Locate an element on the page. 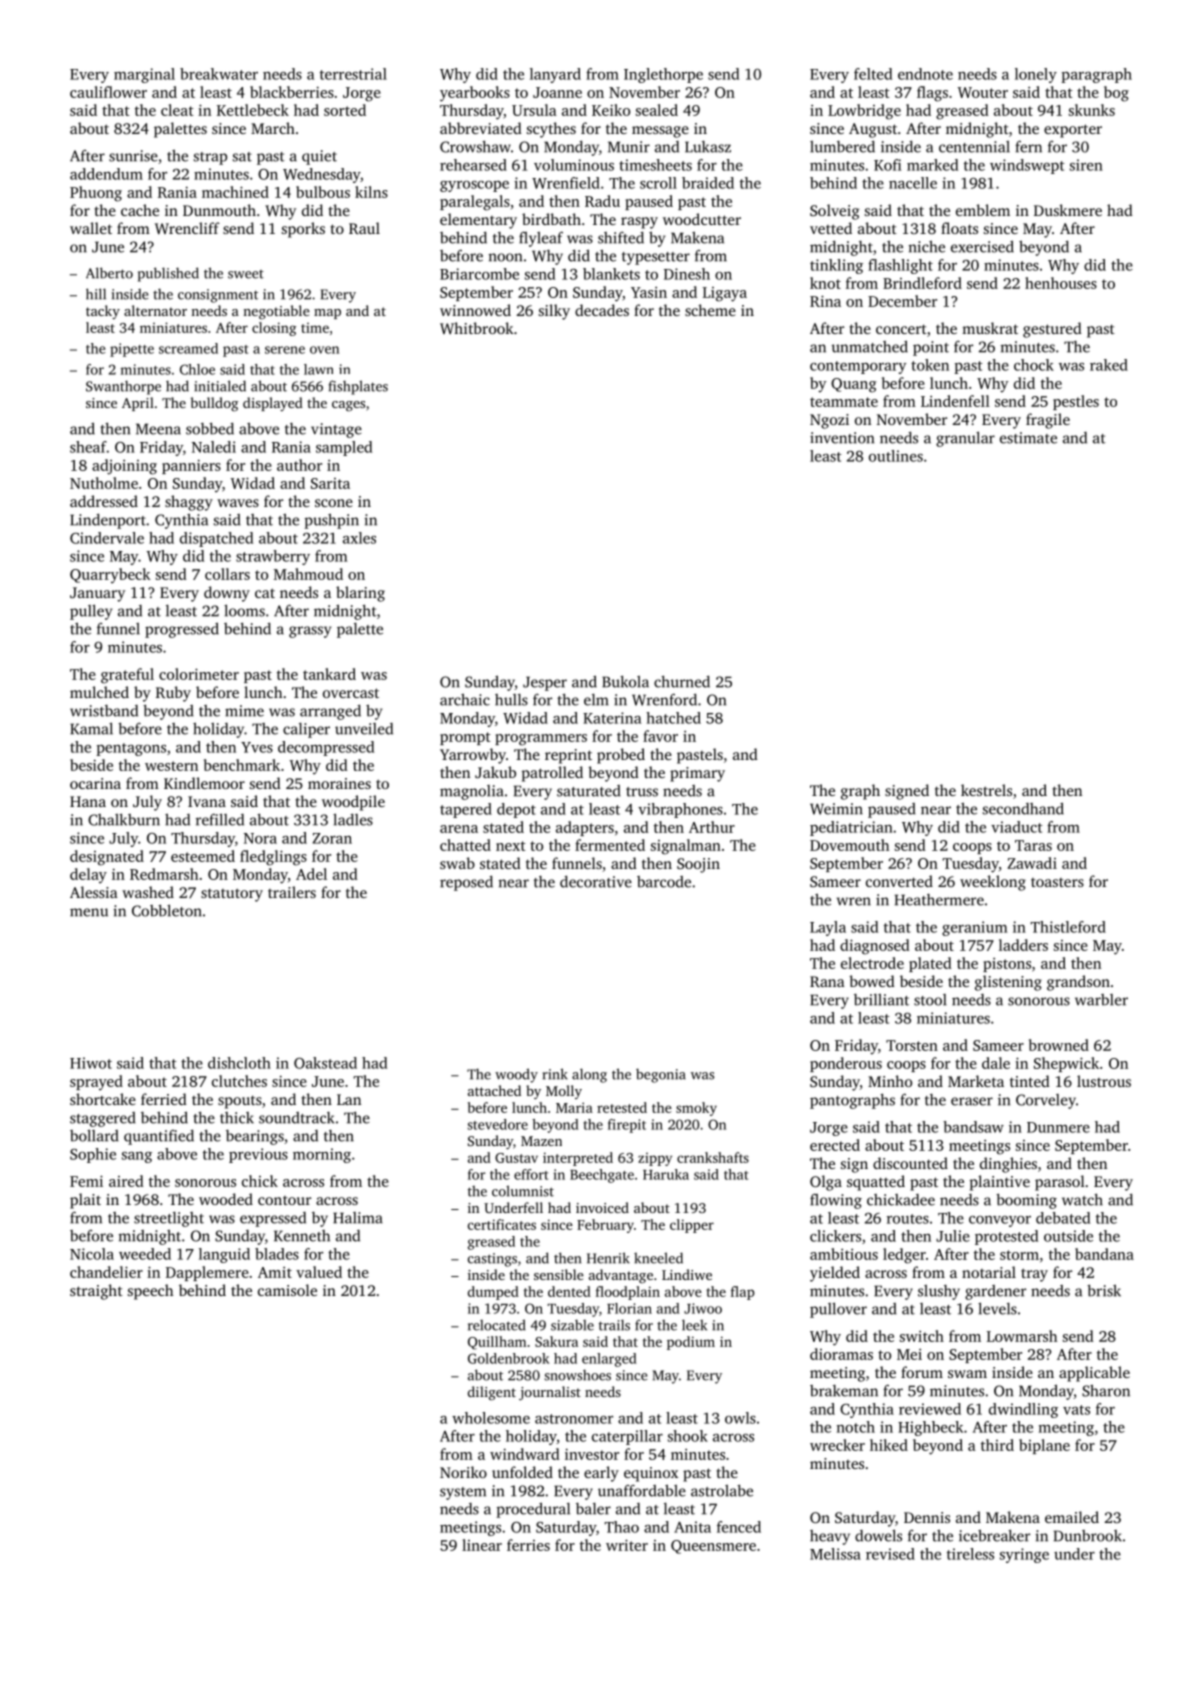 The height and width of the page is (1703, 1204). marginal is located at coordinates (144, 75).
